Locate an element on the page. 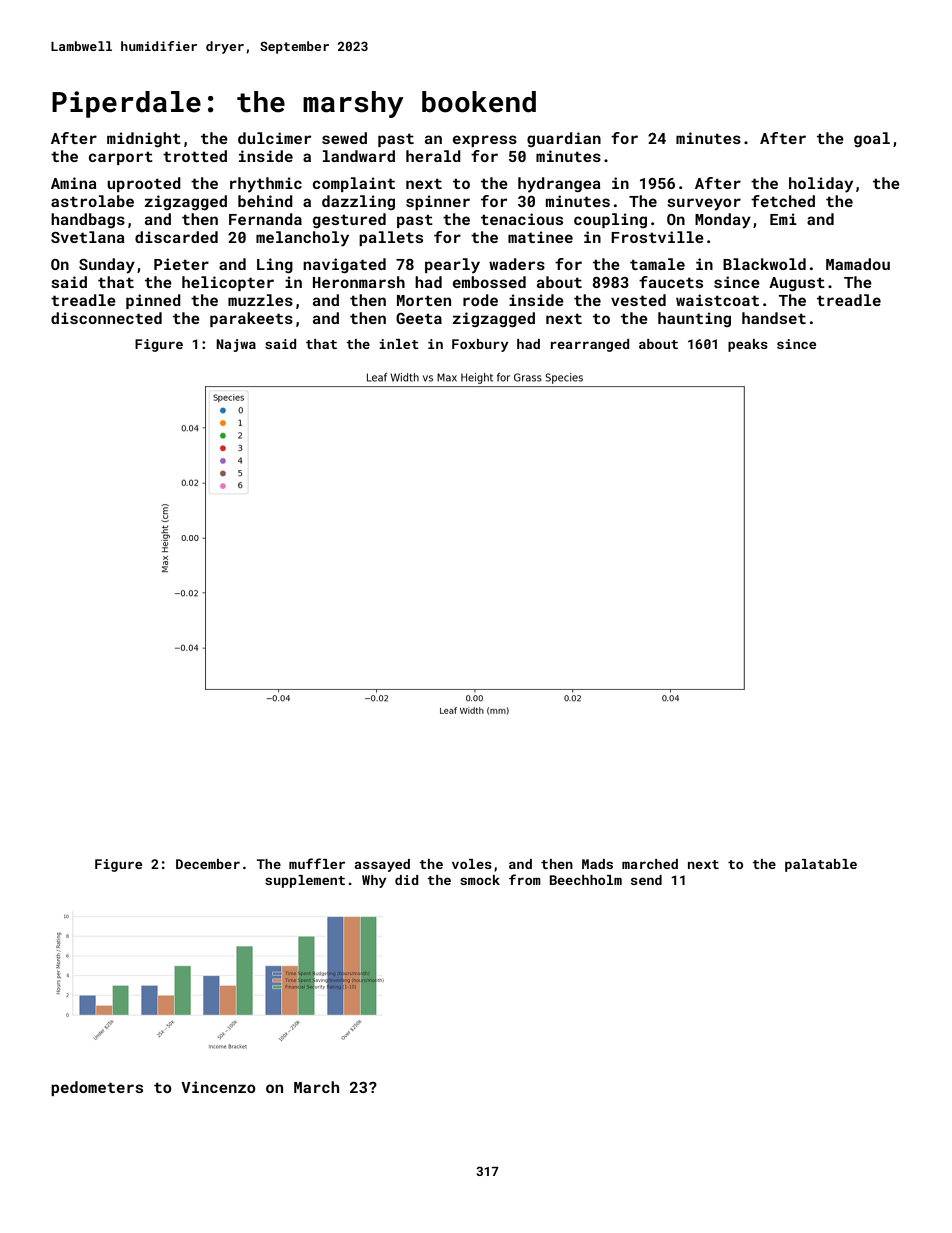 The image size is (952, 1233). muffler is located at coordinates (317, 863).
